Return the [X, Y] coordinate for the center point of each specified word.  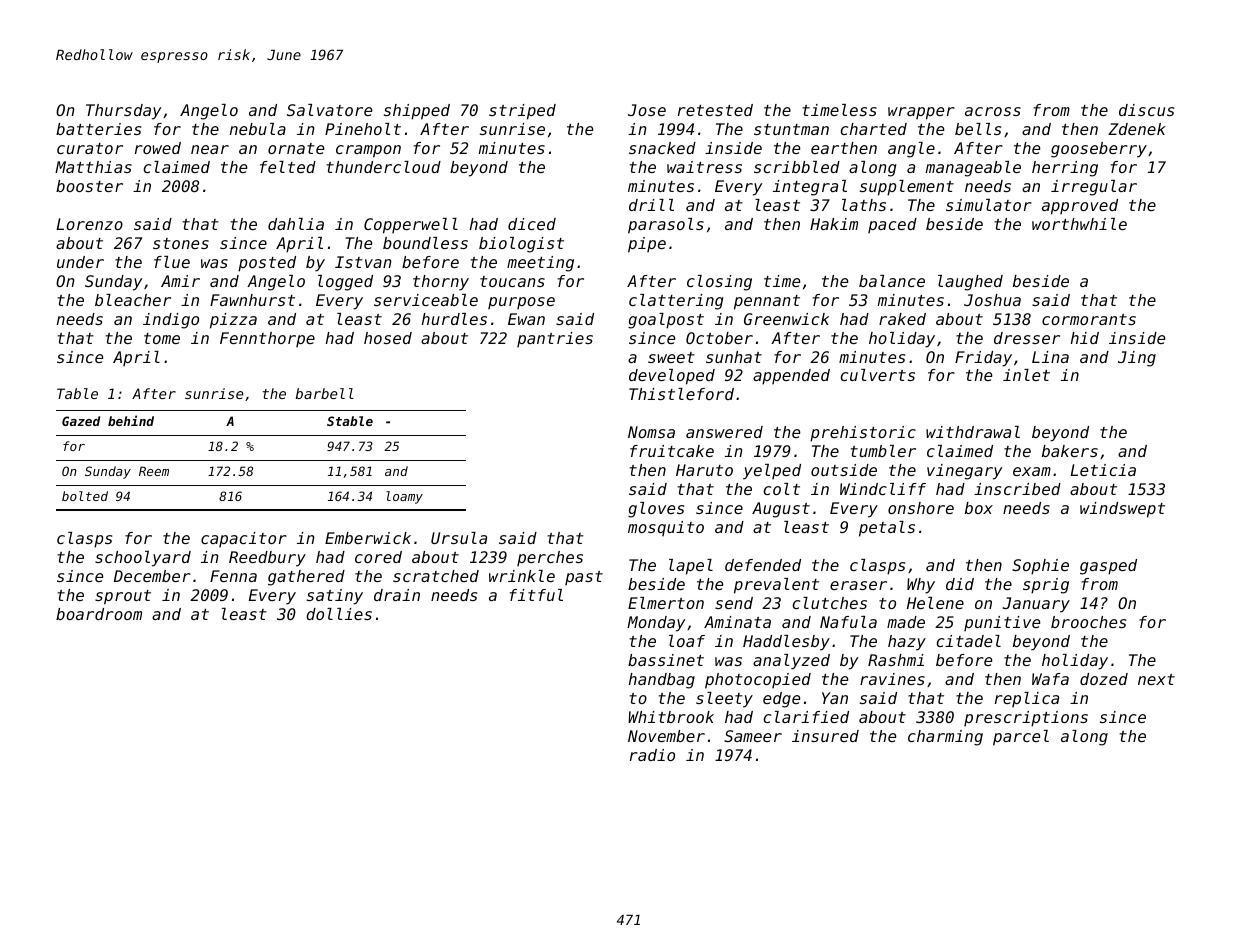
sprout [123, 597]
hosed [388, 338]
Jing [1137, 359]
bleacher [133, 300]
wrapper [921, 113]
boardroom [99, 614]
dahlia [296, 224]
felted [288, 167]
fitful [536, 595]
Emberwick [368, 538]
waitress [704, 167]
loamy [404, 497]
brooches [1088, 622]
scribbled [797, 167]
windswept [1122, 510]
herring [1065, 169]
